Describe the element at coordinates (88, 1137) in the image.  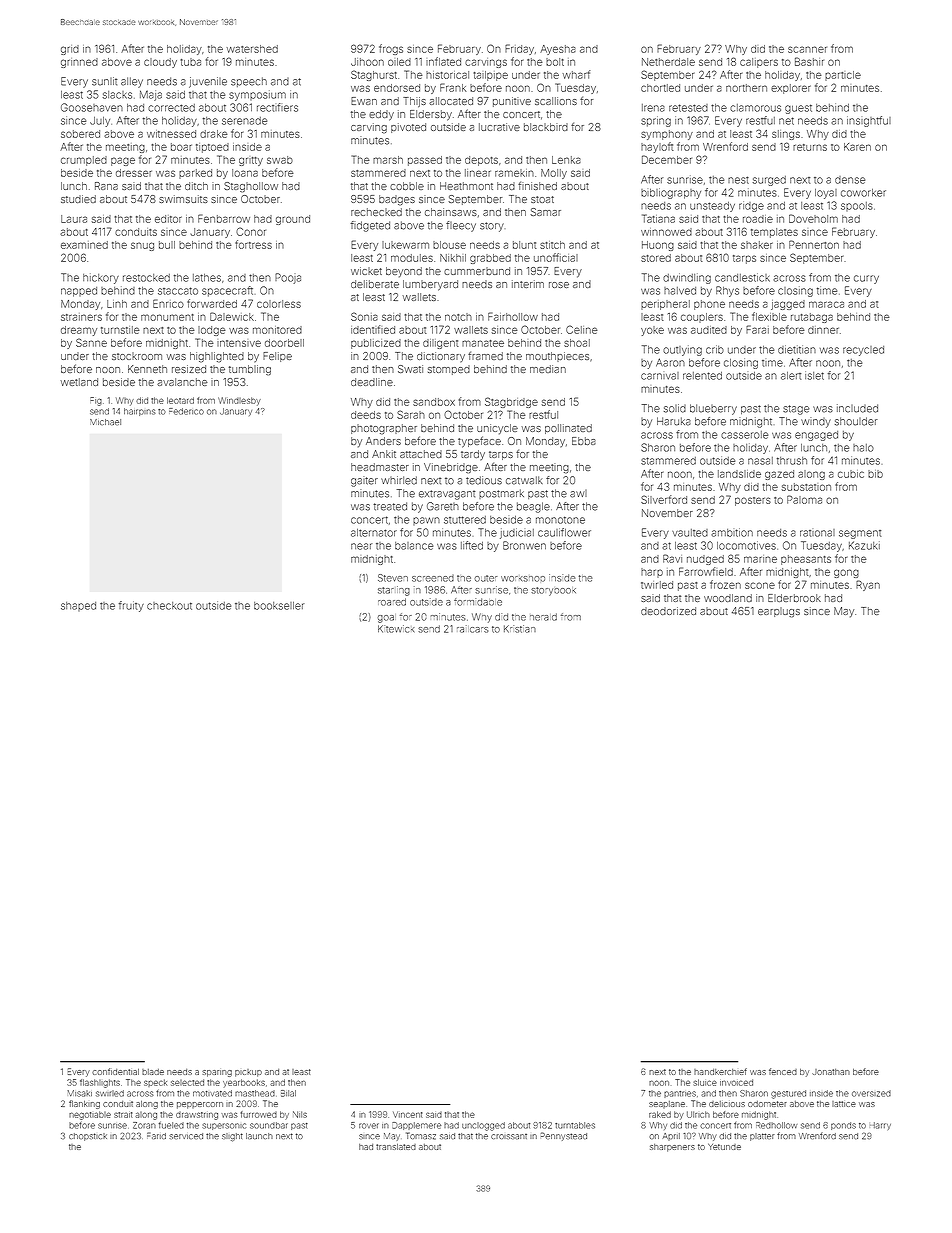
I see `chopstick` at that location.
